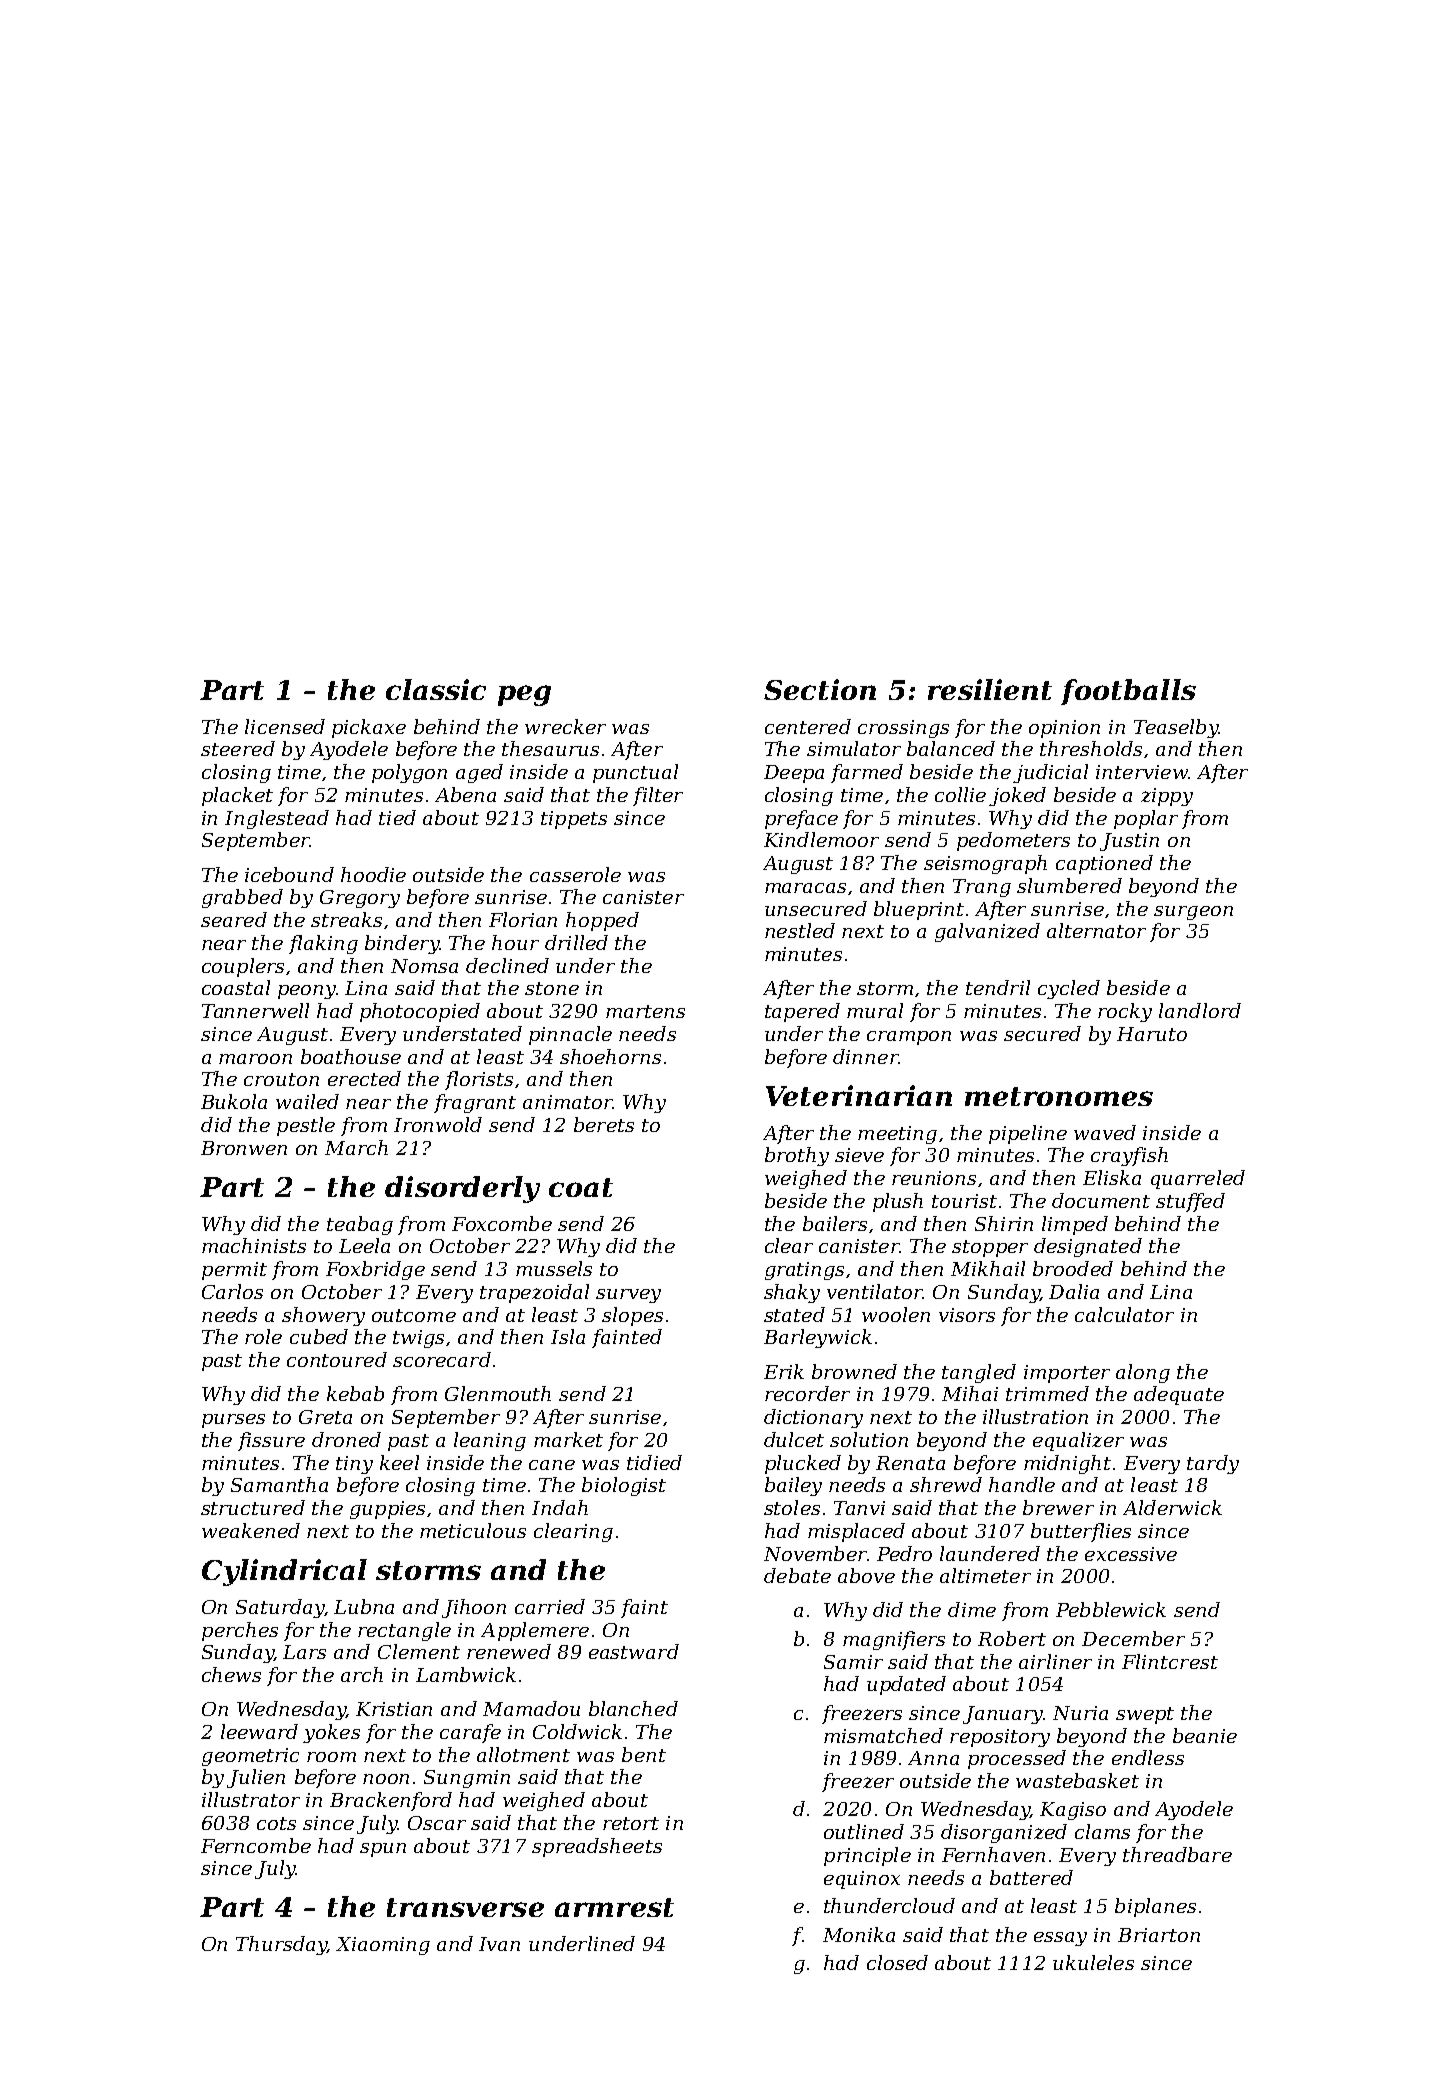 The height and width of the page is (2100, 1450). I want to click on resilient, so click(990, 689).
